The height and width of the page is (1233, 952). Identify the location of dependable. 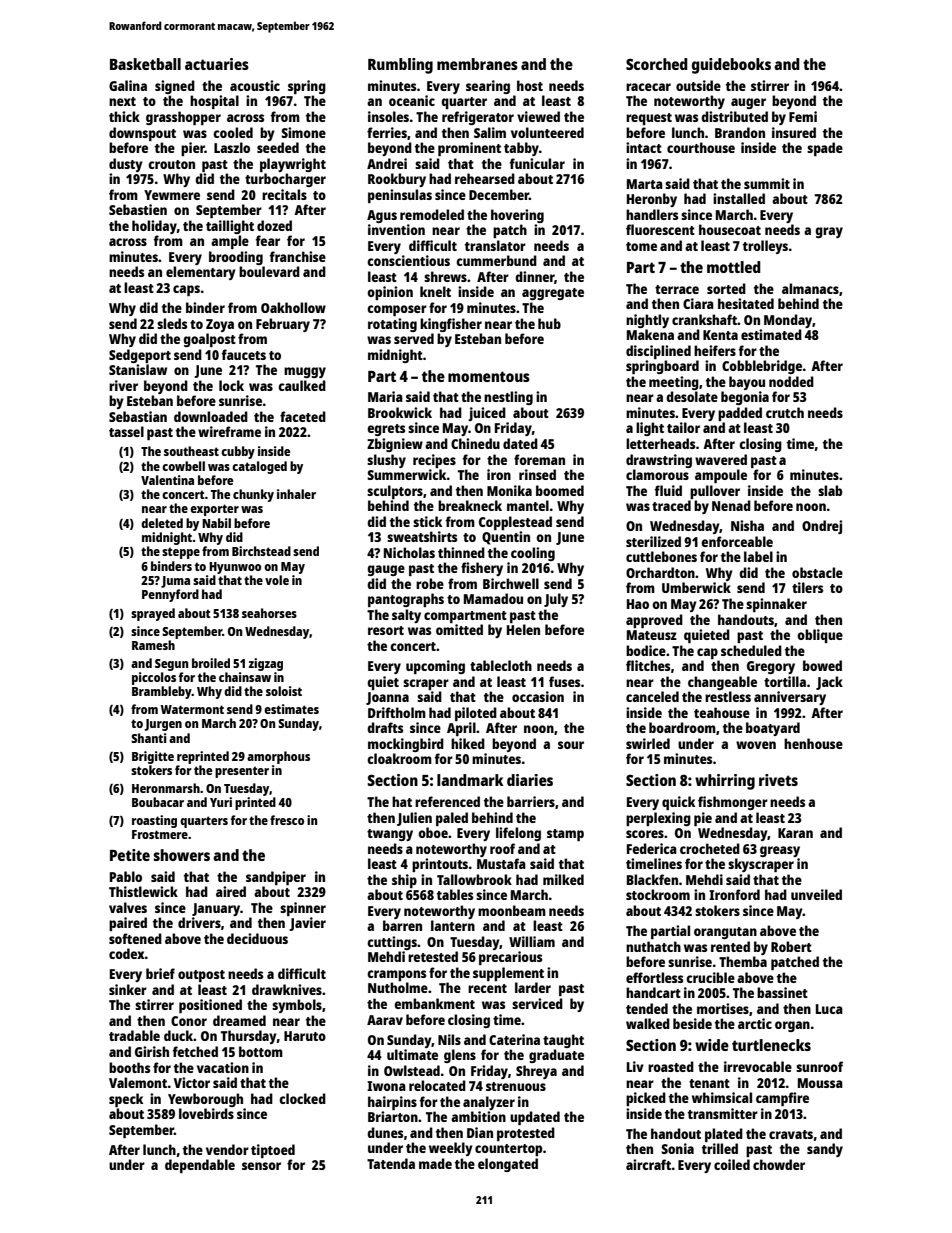
(200, 1166).
